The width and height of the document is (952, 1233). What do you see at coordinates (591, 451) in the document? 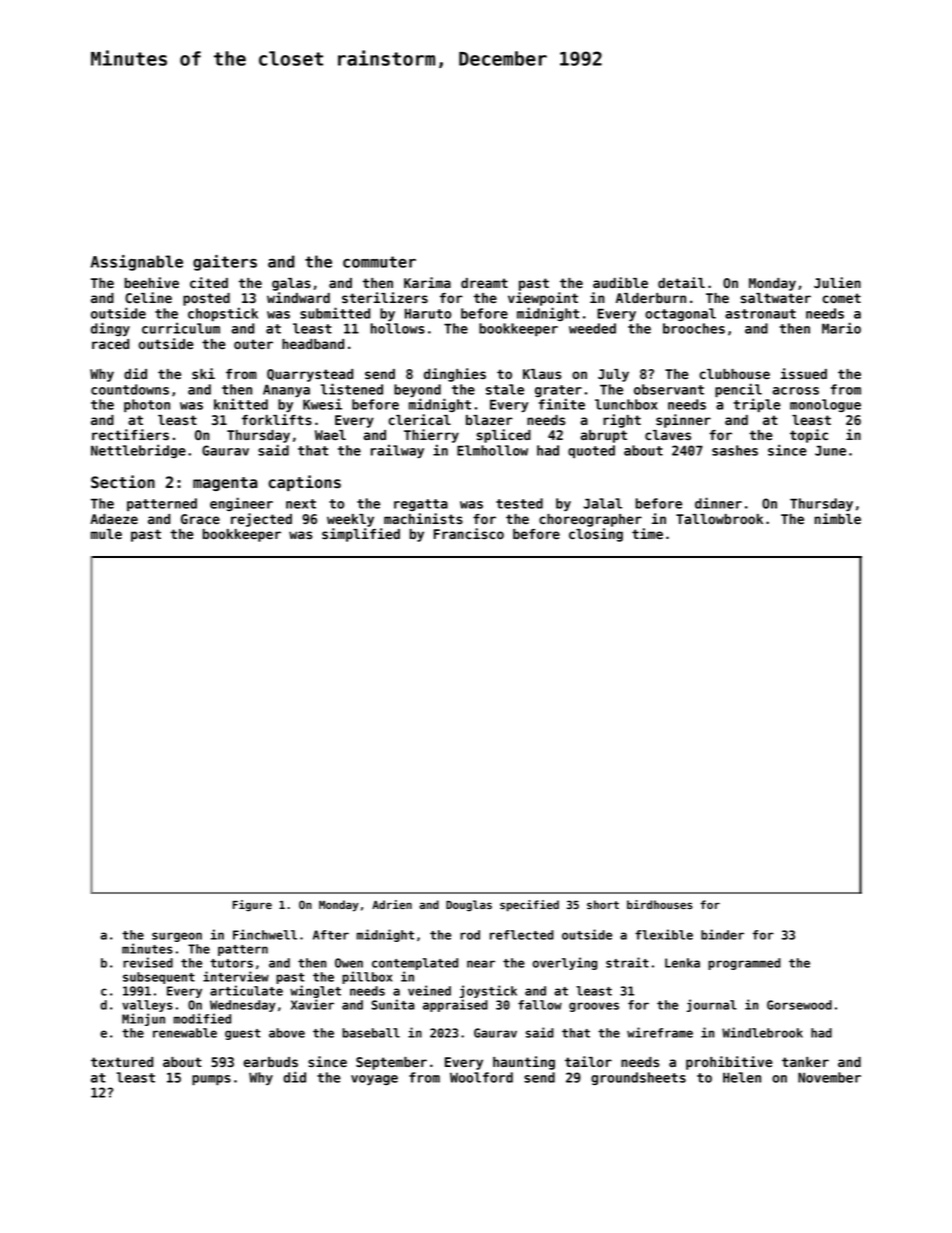
I see `quoted` at bounding box center [591, 451].
